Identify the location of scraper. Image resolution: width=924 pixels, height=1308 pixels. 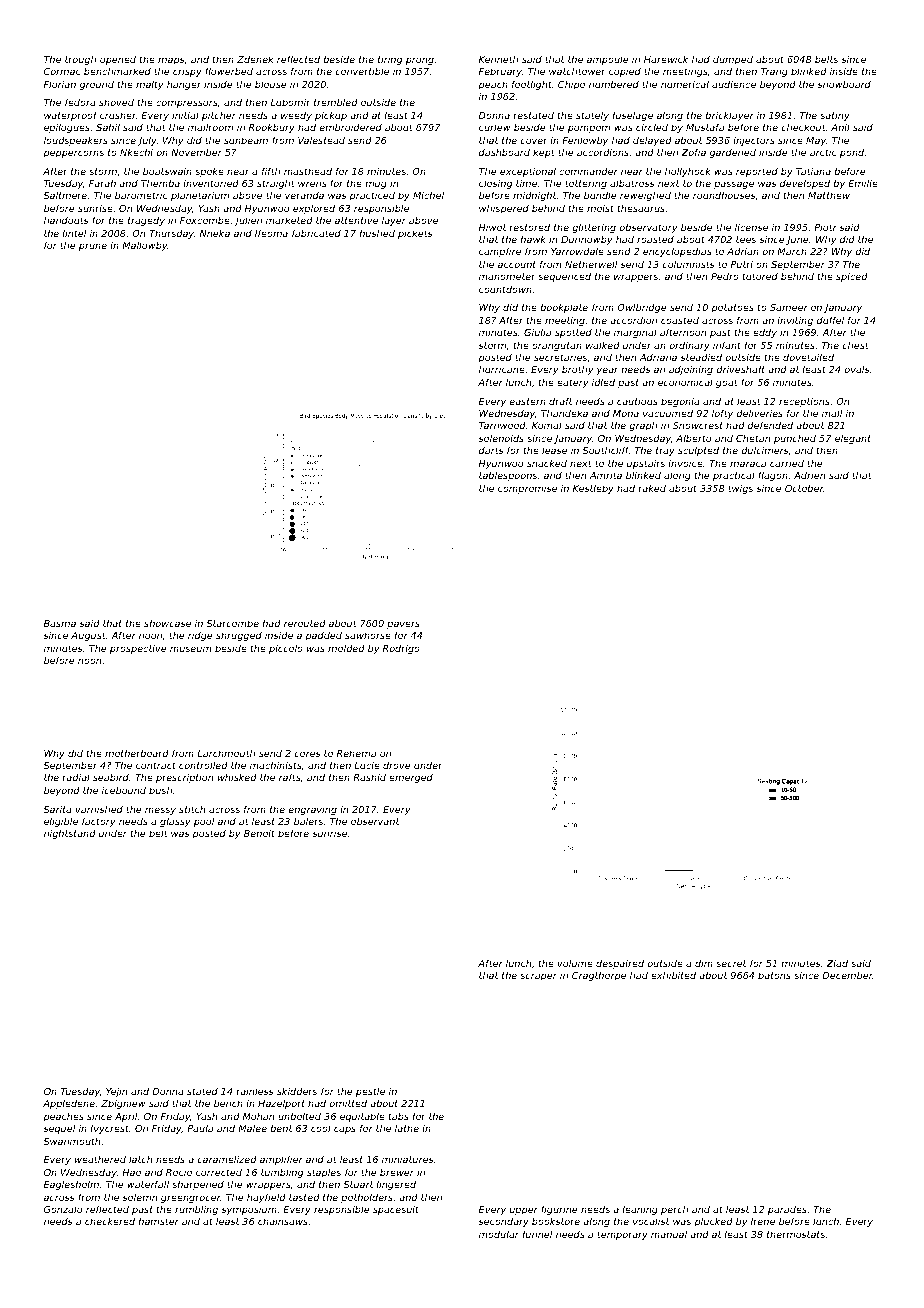
(538, 977).
